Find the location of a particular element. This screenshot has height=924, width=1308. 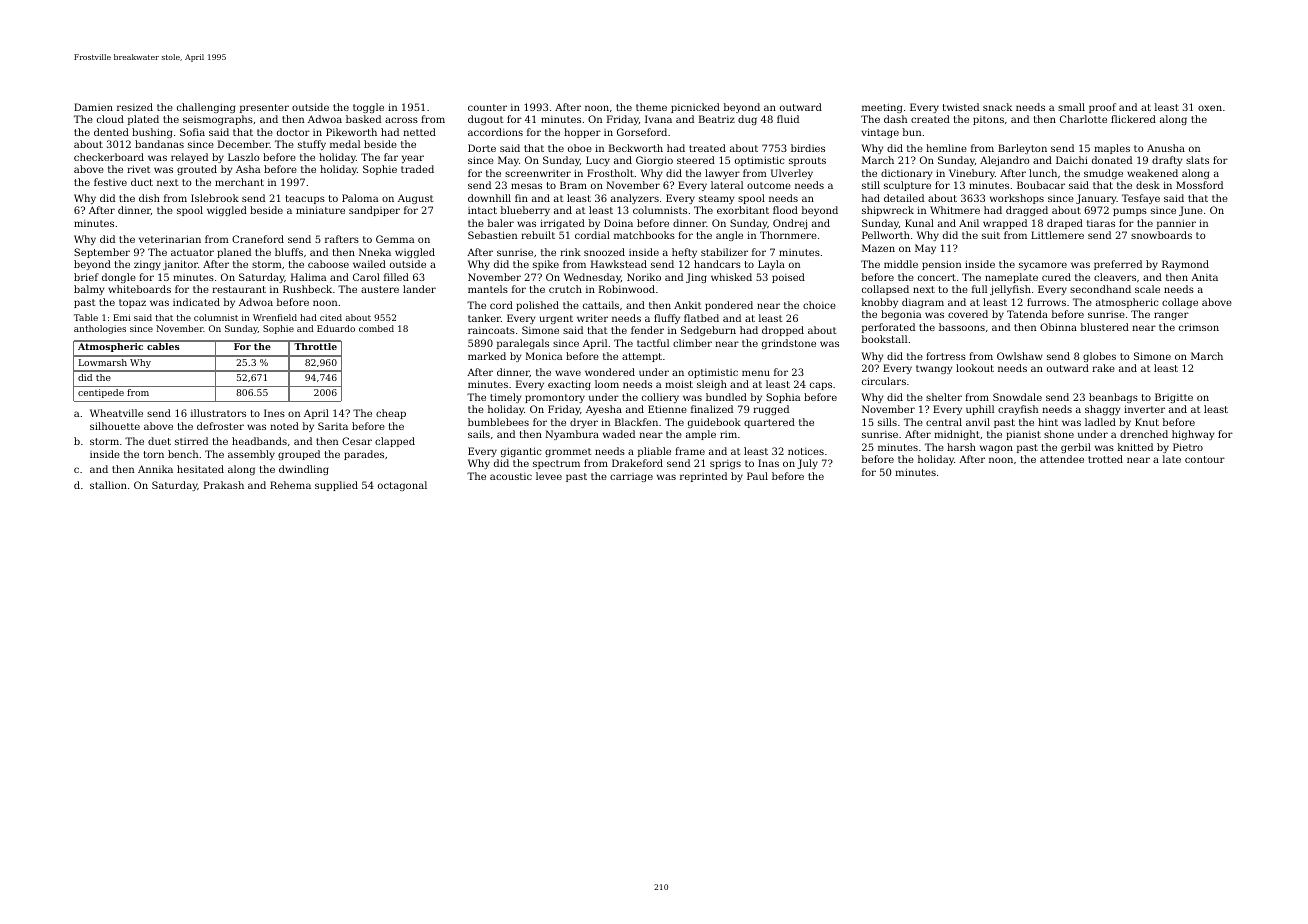

grouped is located at coordinates (299, 455).
